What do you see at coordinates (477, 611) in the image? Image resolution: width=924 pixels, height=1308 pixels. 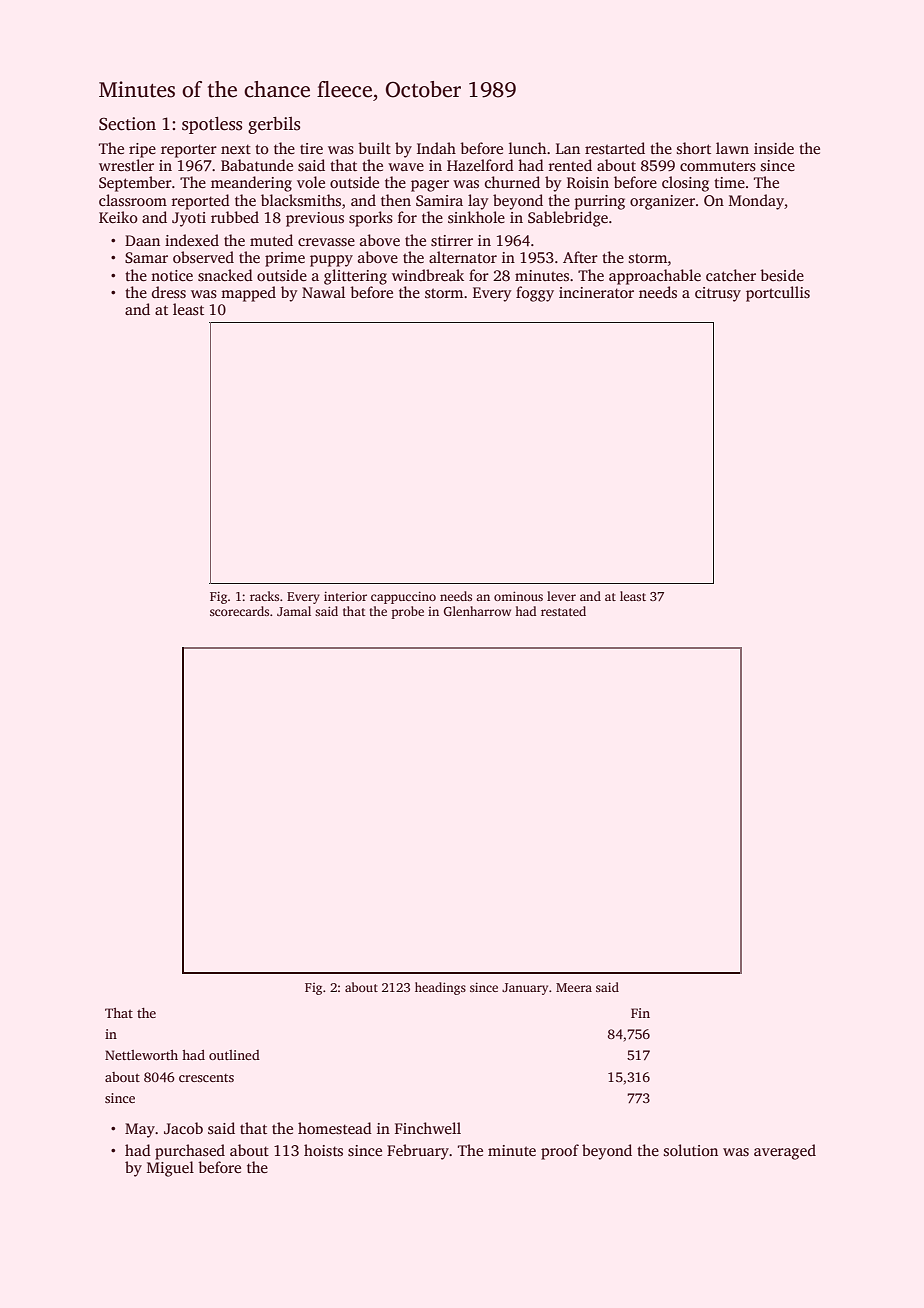 I see `Glenharrow` at bounding box center [477, 611].
